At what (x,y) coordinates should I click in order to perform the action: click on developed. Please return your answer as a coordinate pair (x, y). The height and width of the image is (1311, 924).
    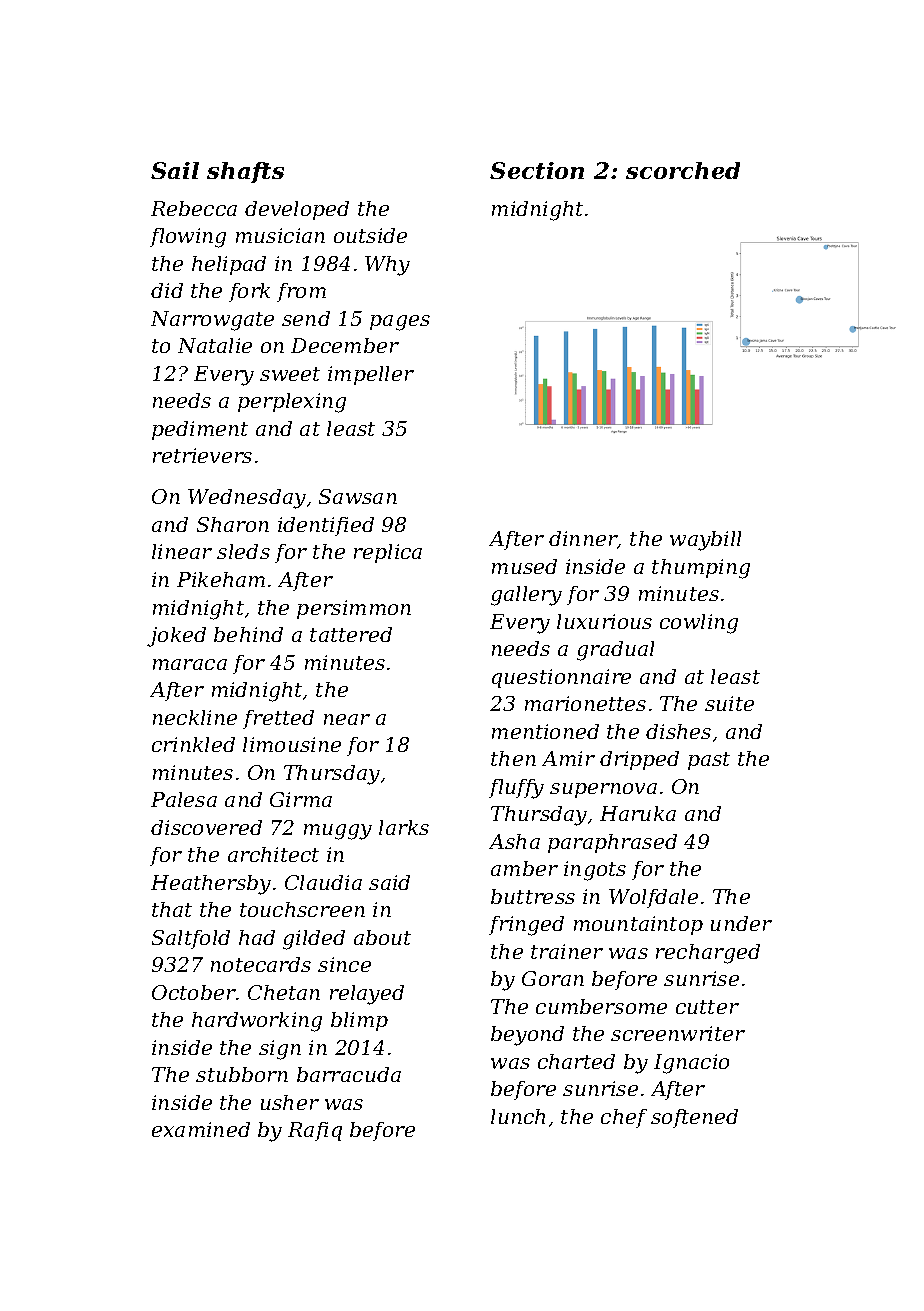
    Looking at the image, I should click on (297, 210).
